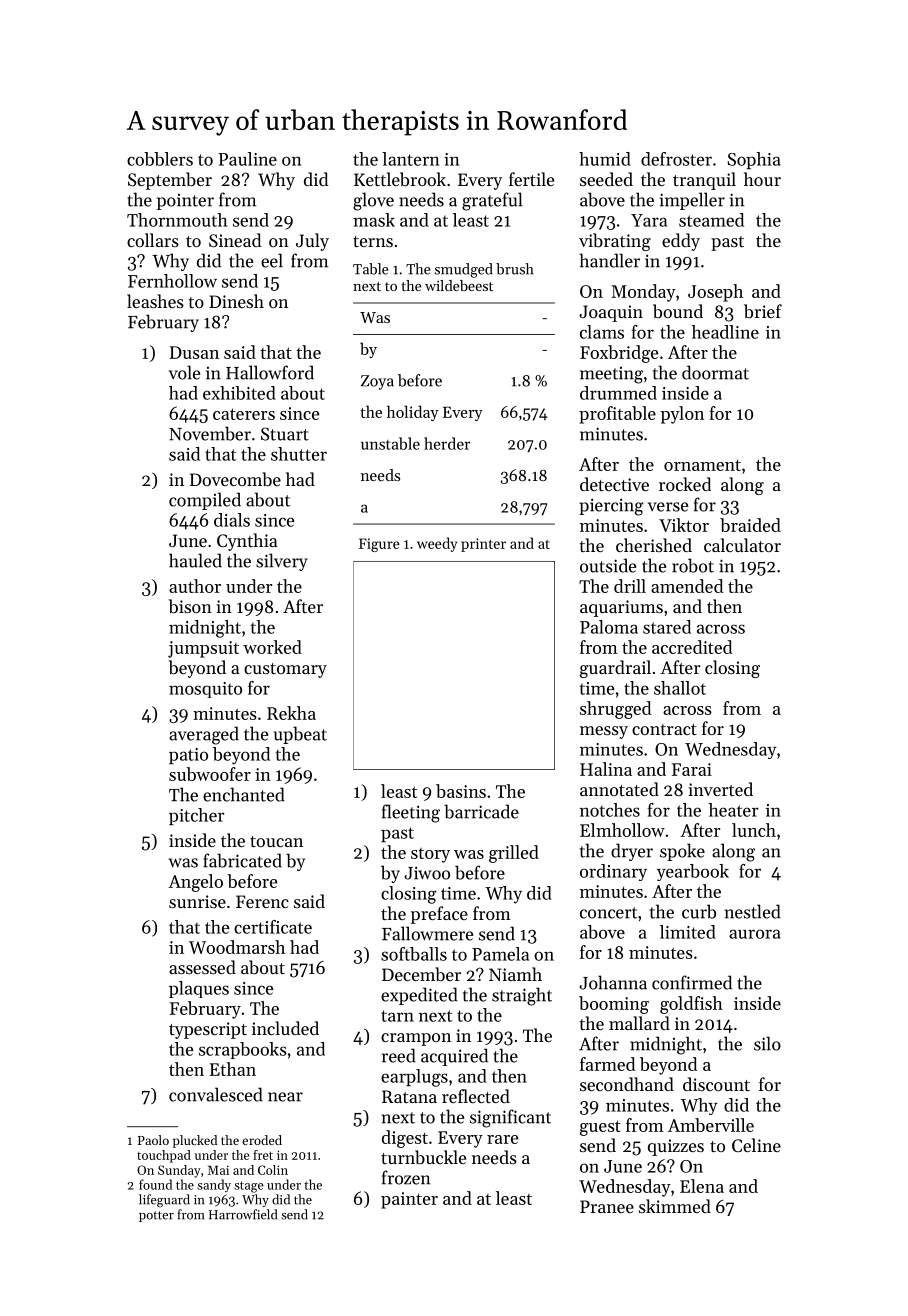 This screenshot has height=1316, width=908. What do you see at coordinates (676, 1147) in the screenshot?
I see `quizzes` at bounding box center [676, 1147].
